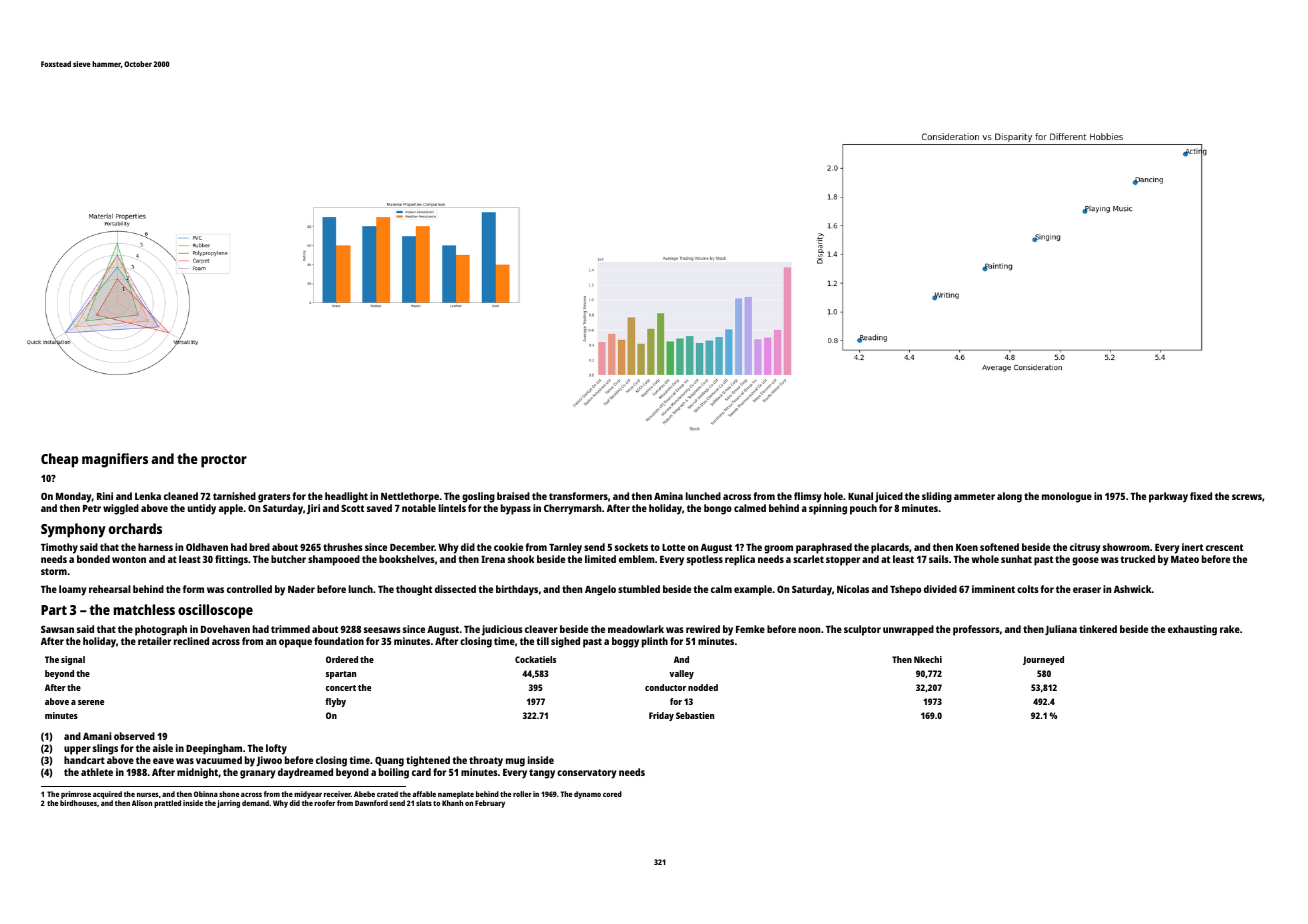 The height and width of the screenshot is (924, 1308). I want to click on pouch, so click(863, 509).
